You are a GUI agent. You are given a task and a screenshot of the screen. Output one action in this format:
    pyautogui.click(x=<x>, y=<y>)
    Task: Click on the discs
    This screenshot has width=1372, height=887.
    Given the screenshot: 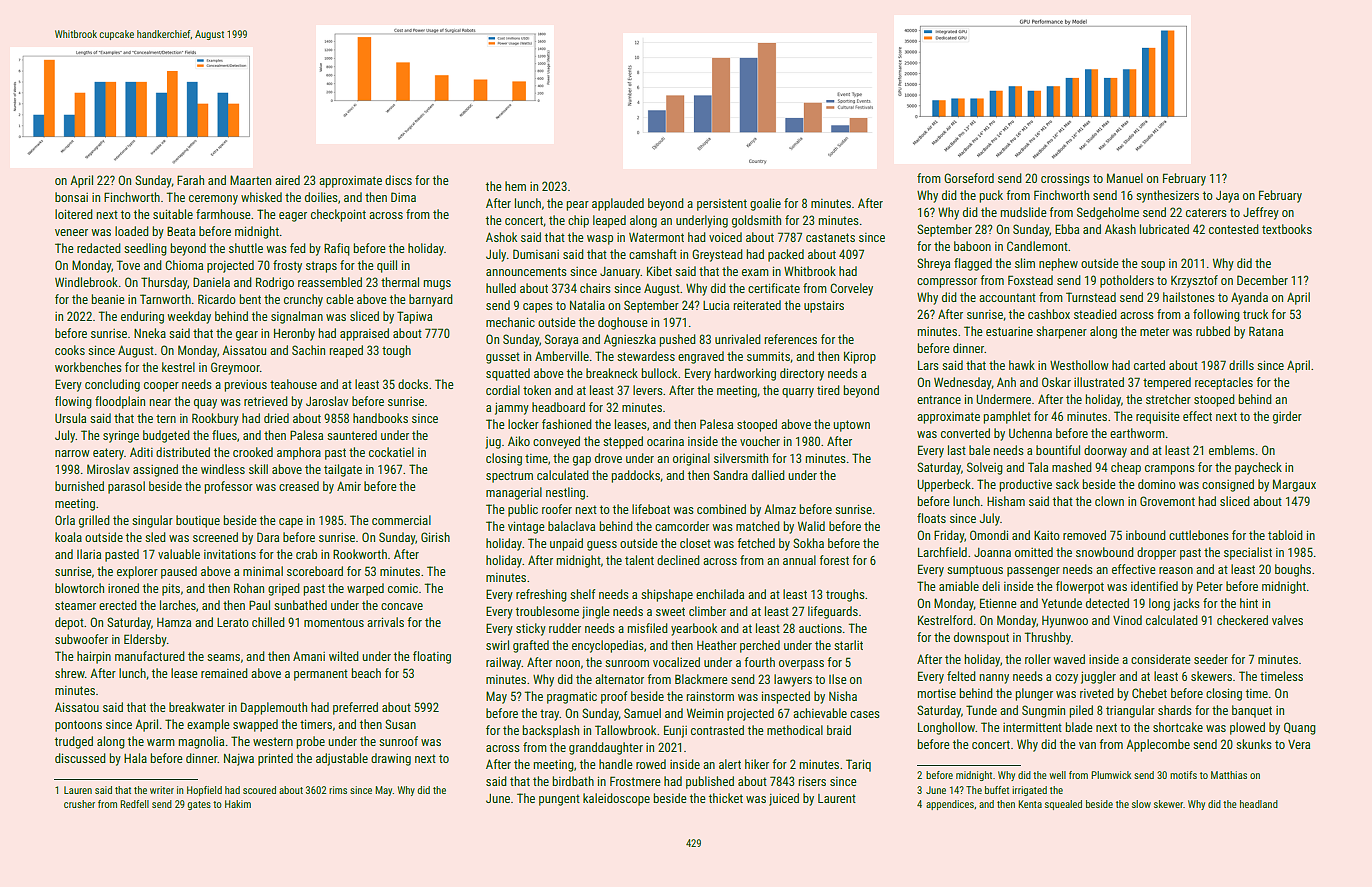 What is the action you would take?
    pyautogui.click(x=398, y=180)
